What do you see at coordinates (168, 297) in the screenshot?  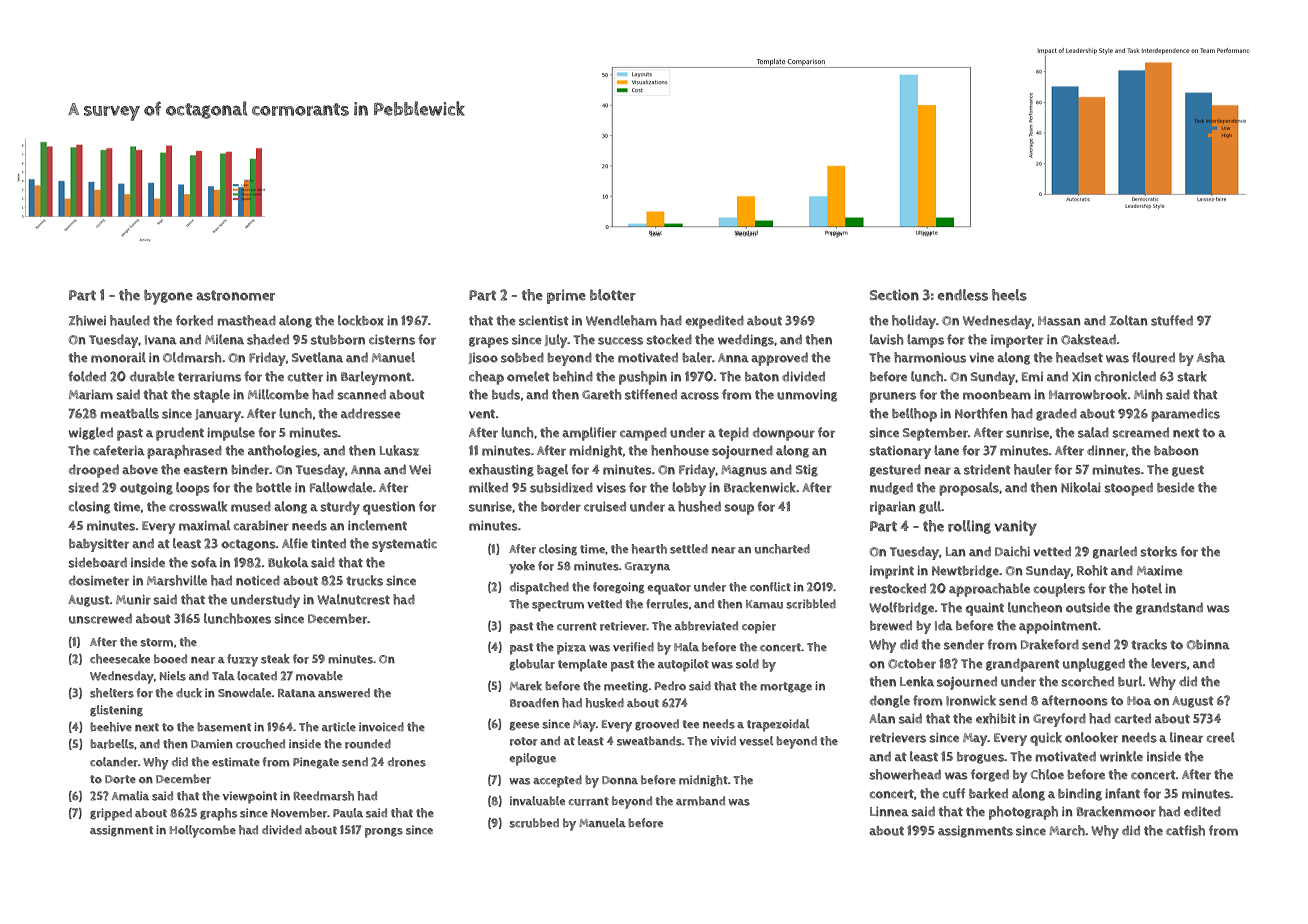 I see `bygone` at bounding box center [168, 297].
